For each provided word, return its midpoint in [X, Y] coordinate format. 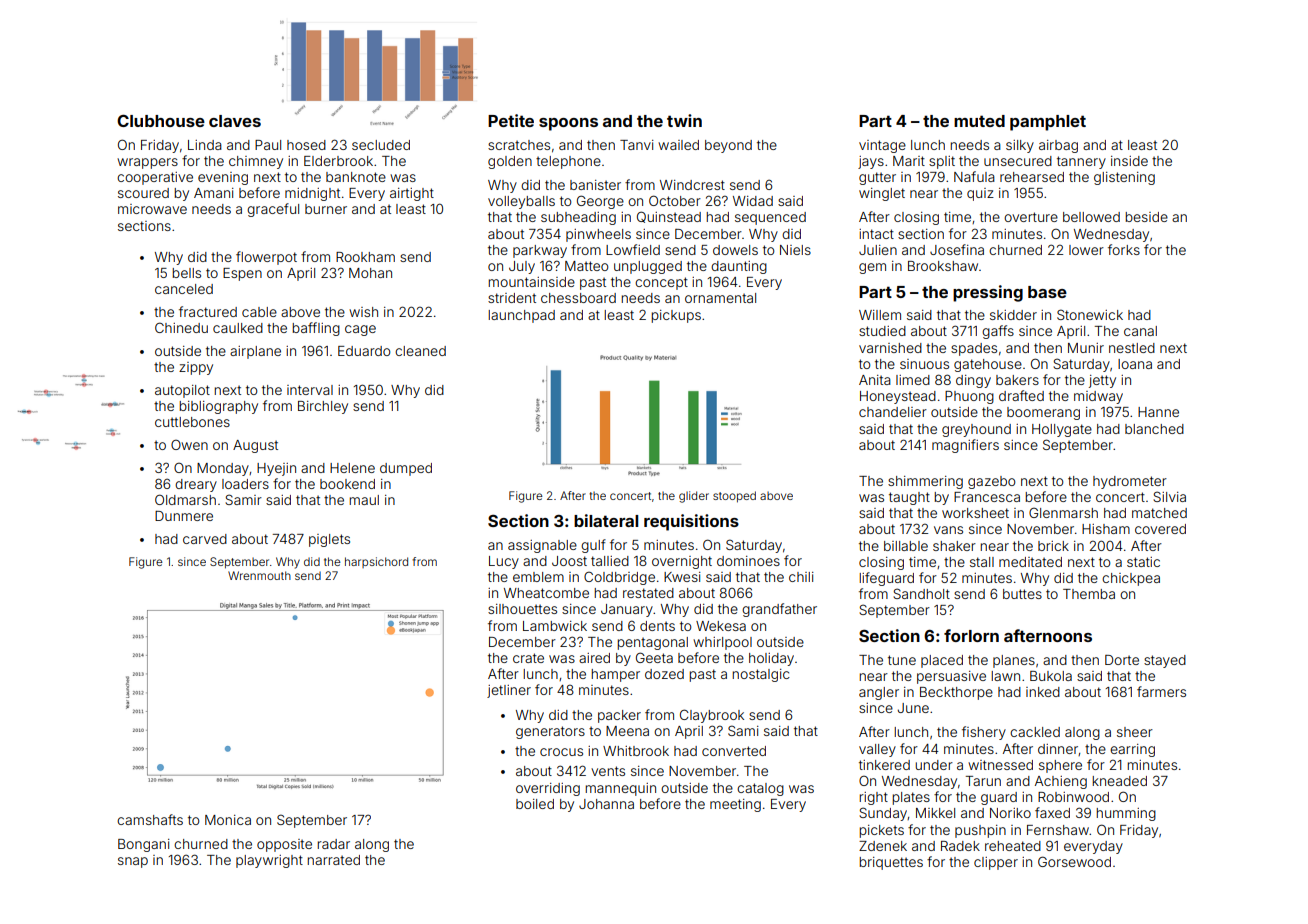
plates [911, 798]
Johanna [606, 804]
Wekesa [721, 626]
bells [186, 273]
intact [876, 234]
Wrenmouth [259, 575]
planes [1014, 661]
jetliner [509, 691]
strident [512, 298]
